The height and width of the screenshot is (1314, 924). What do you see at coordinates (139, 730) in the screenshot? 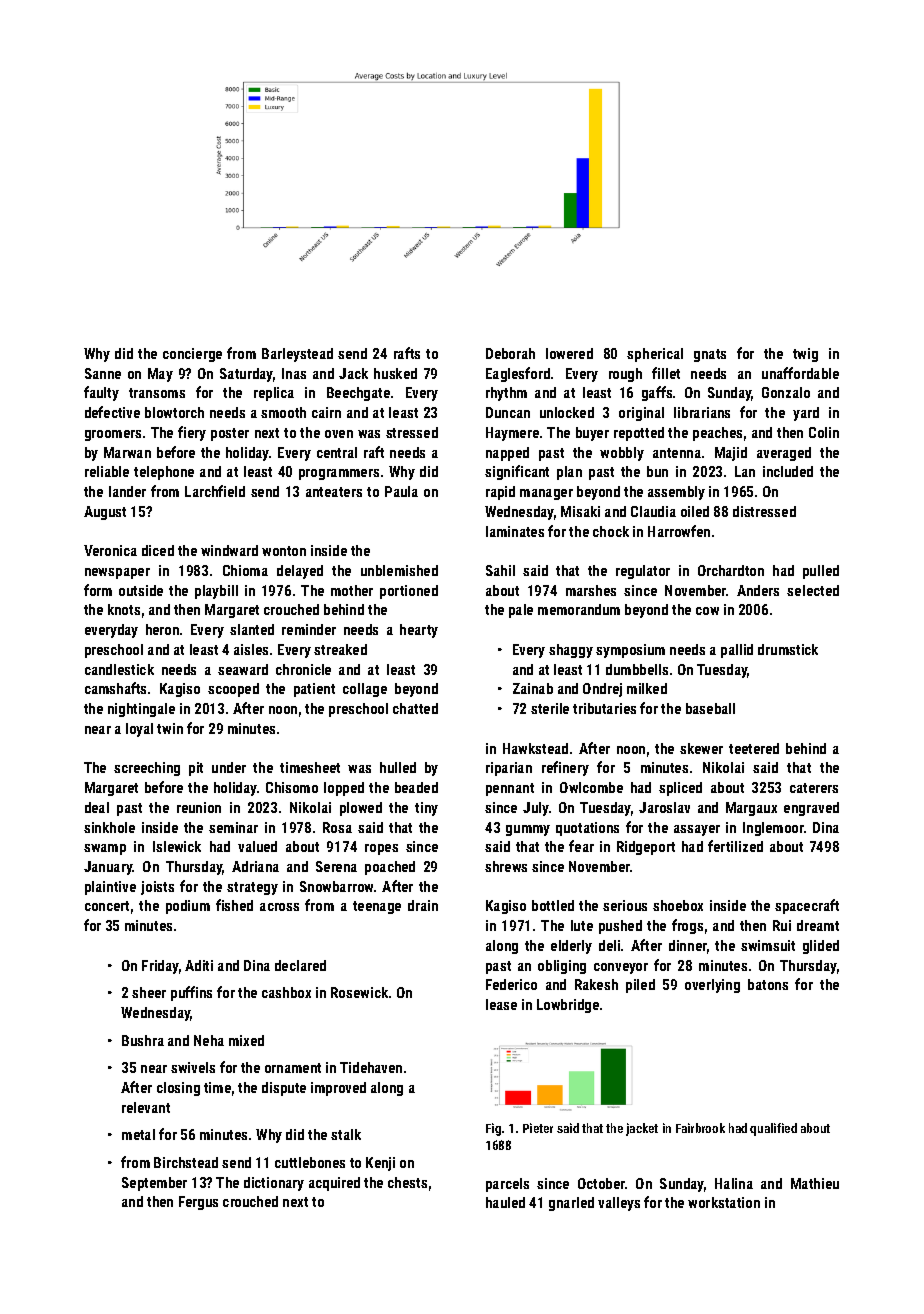
I see `loyal` at bounding box center [139, 730].
